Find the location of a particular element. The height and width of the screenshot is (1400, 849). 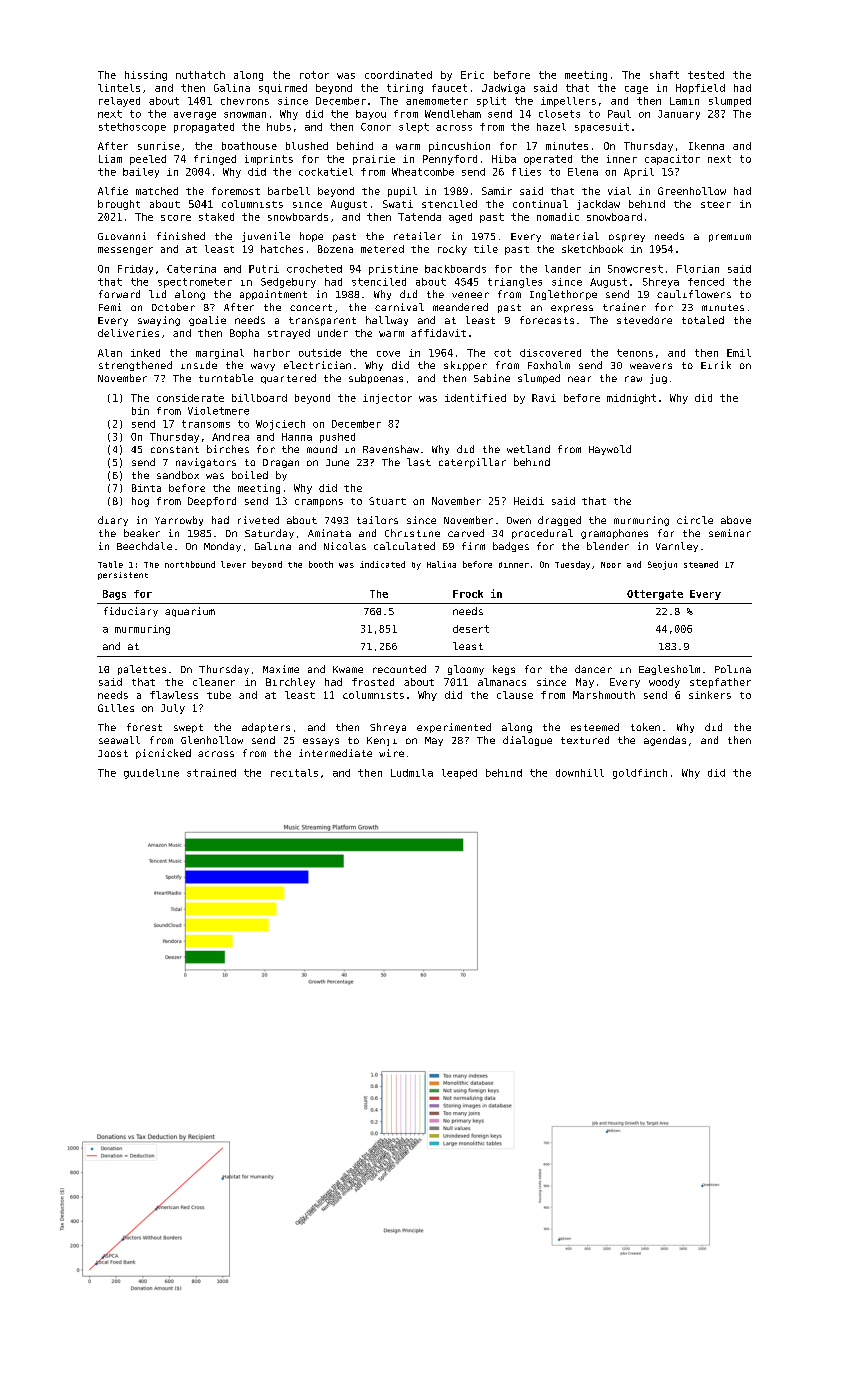

calculated is located at coordinates (404, 546).
